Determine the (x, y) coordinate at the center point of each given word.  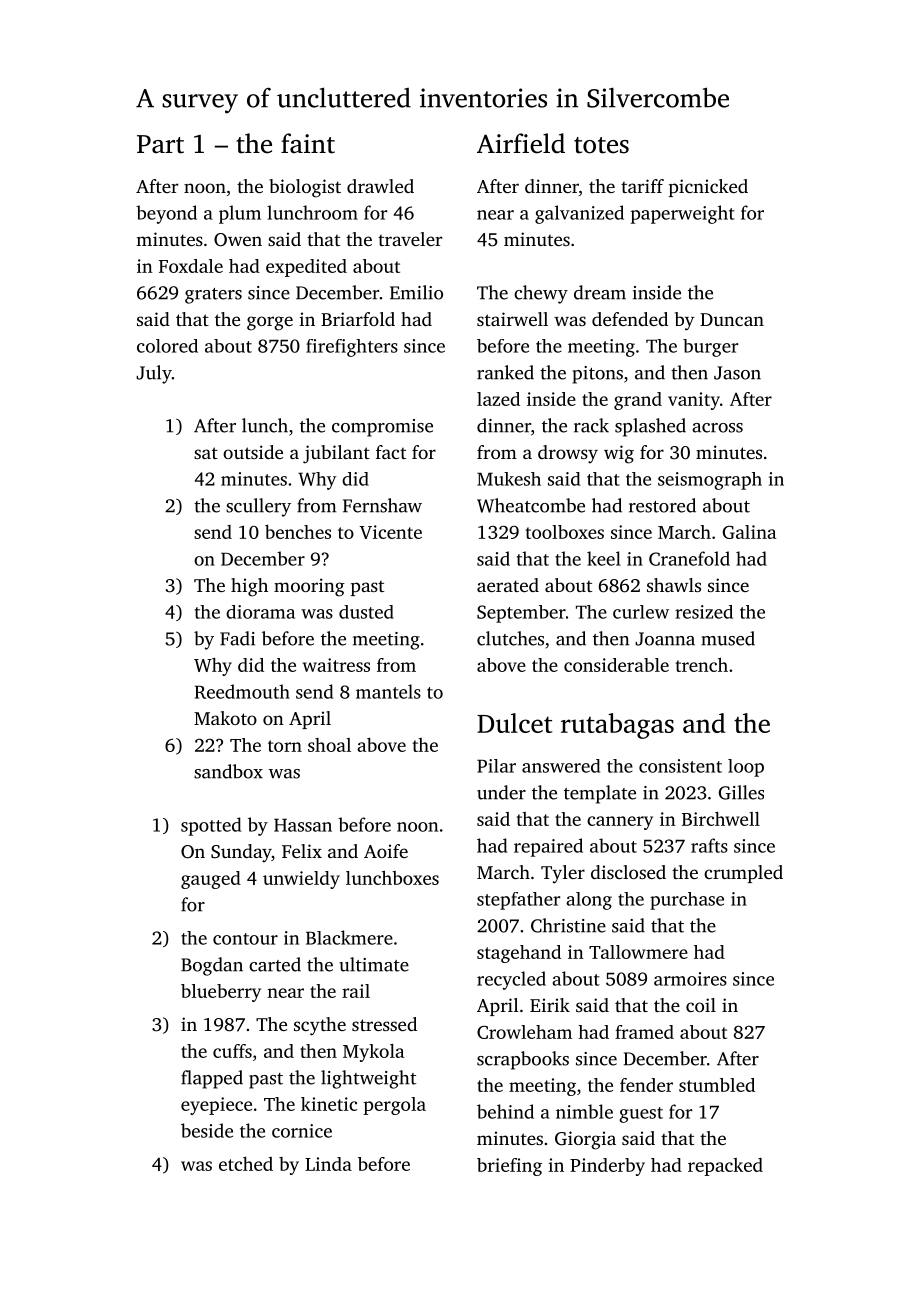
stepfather (518, 901)
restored (662, 505)
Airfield (521, 143)
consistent (680, 766)
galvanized (579, 214)
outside (253, 452)
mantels (388, 691)
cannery (620, 823)
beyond (166, 214)
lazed (498, 399)
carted (275, 964)
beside (207, 1130)
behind (505, 1111)
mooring (309, 587)
